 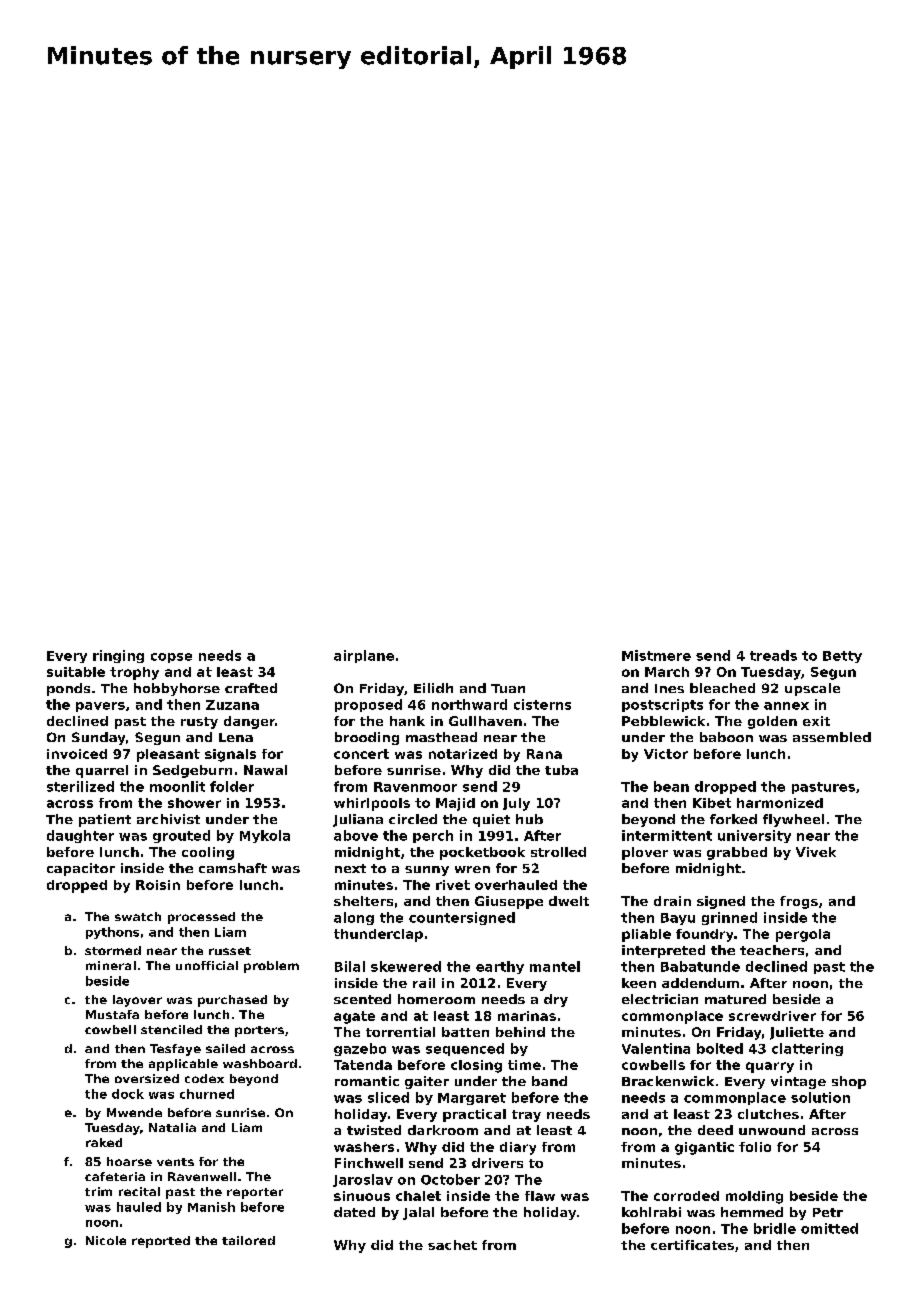 What do you see at coordinates (555, 966) in the screenshot?
I see `mantel` at bounding box center [555, 966].
